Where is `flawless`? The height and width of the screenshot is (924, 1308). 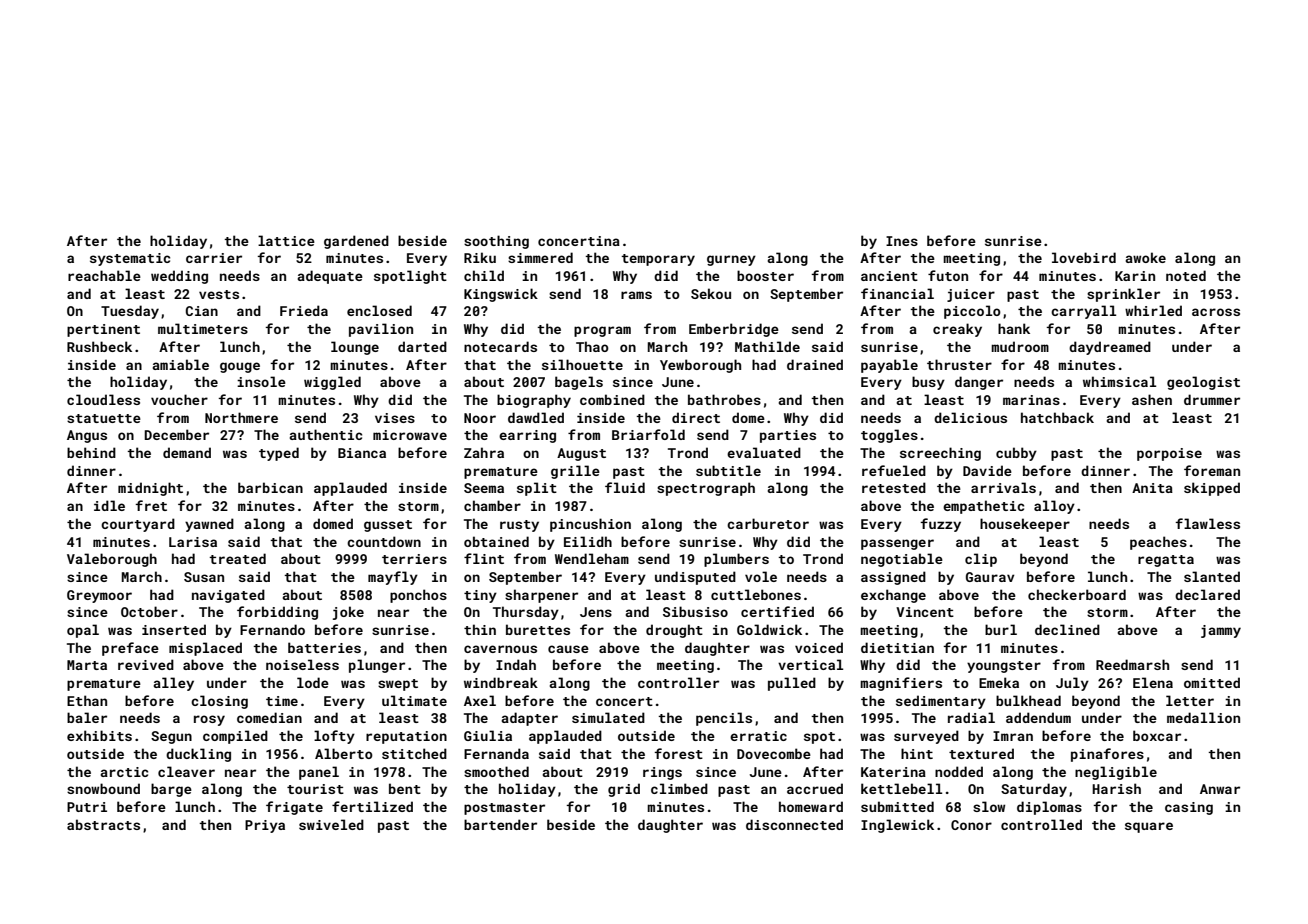
flawless is located at coordinates (1207, 523).
